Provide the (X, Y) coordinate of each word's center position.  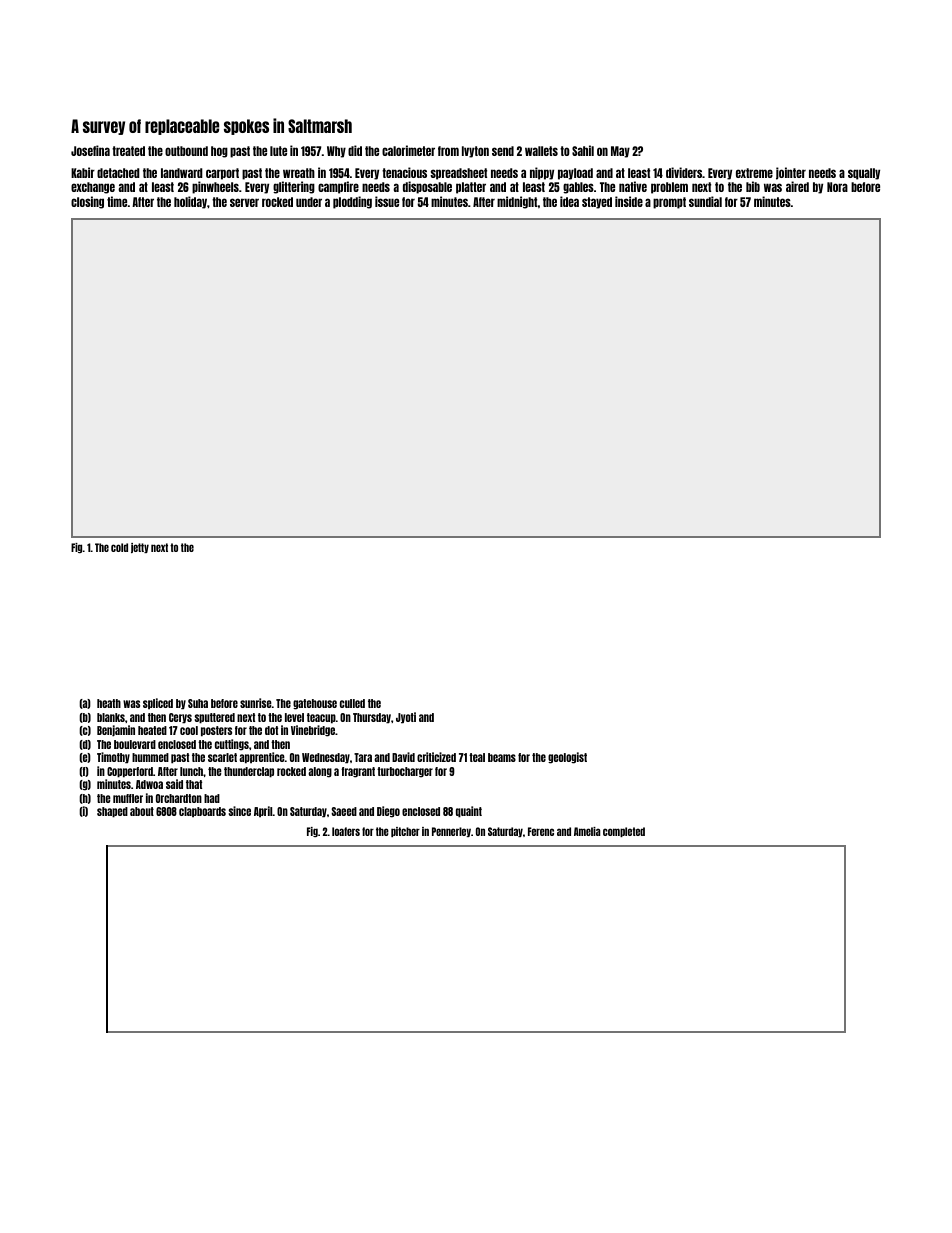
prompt (669, 203)
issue (387, 201)
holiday (190, 202)
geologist (567, 758)
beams (502, 757)
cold (119, 547)
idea (569, 201)
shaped (112, 812)
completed (624, 832)
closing (87, 202)
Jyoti (406, 718)
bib (753, 186)
